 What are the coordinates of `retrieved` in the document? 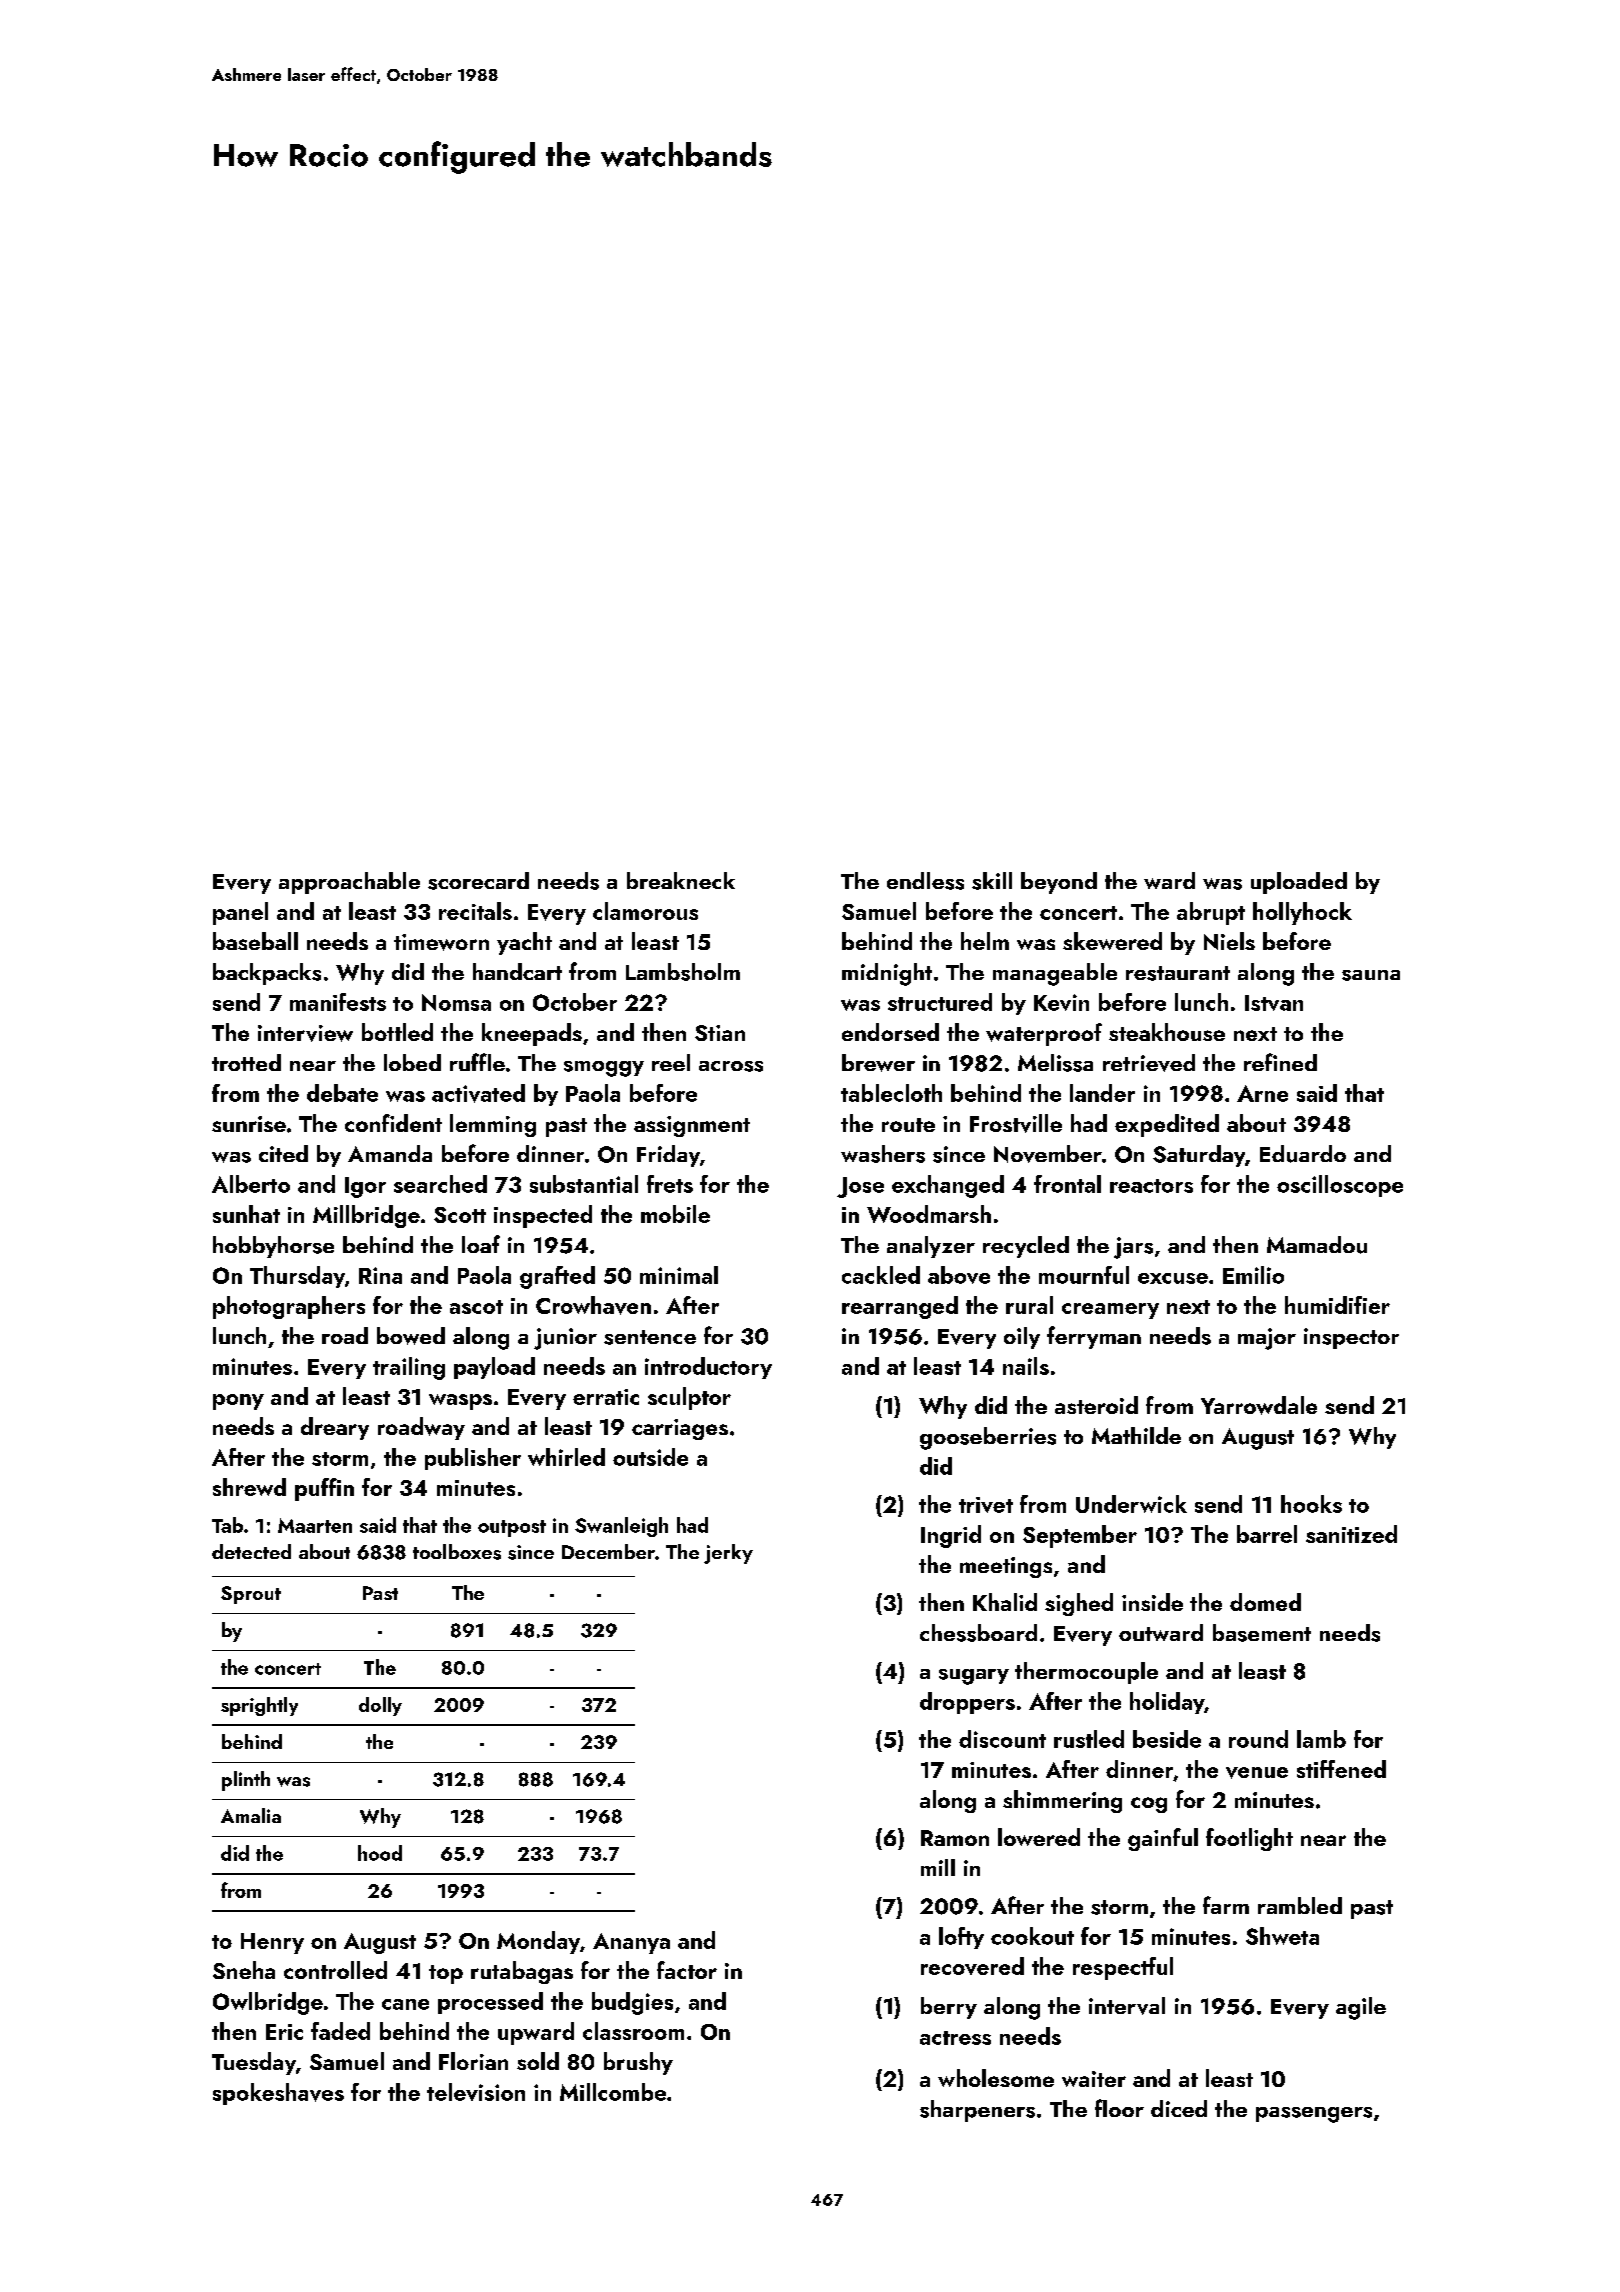 It's located at (1149, 1063).
